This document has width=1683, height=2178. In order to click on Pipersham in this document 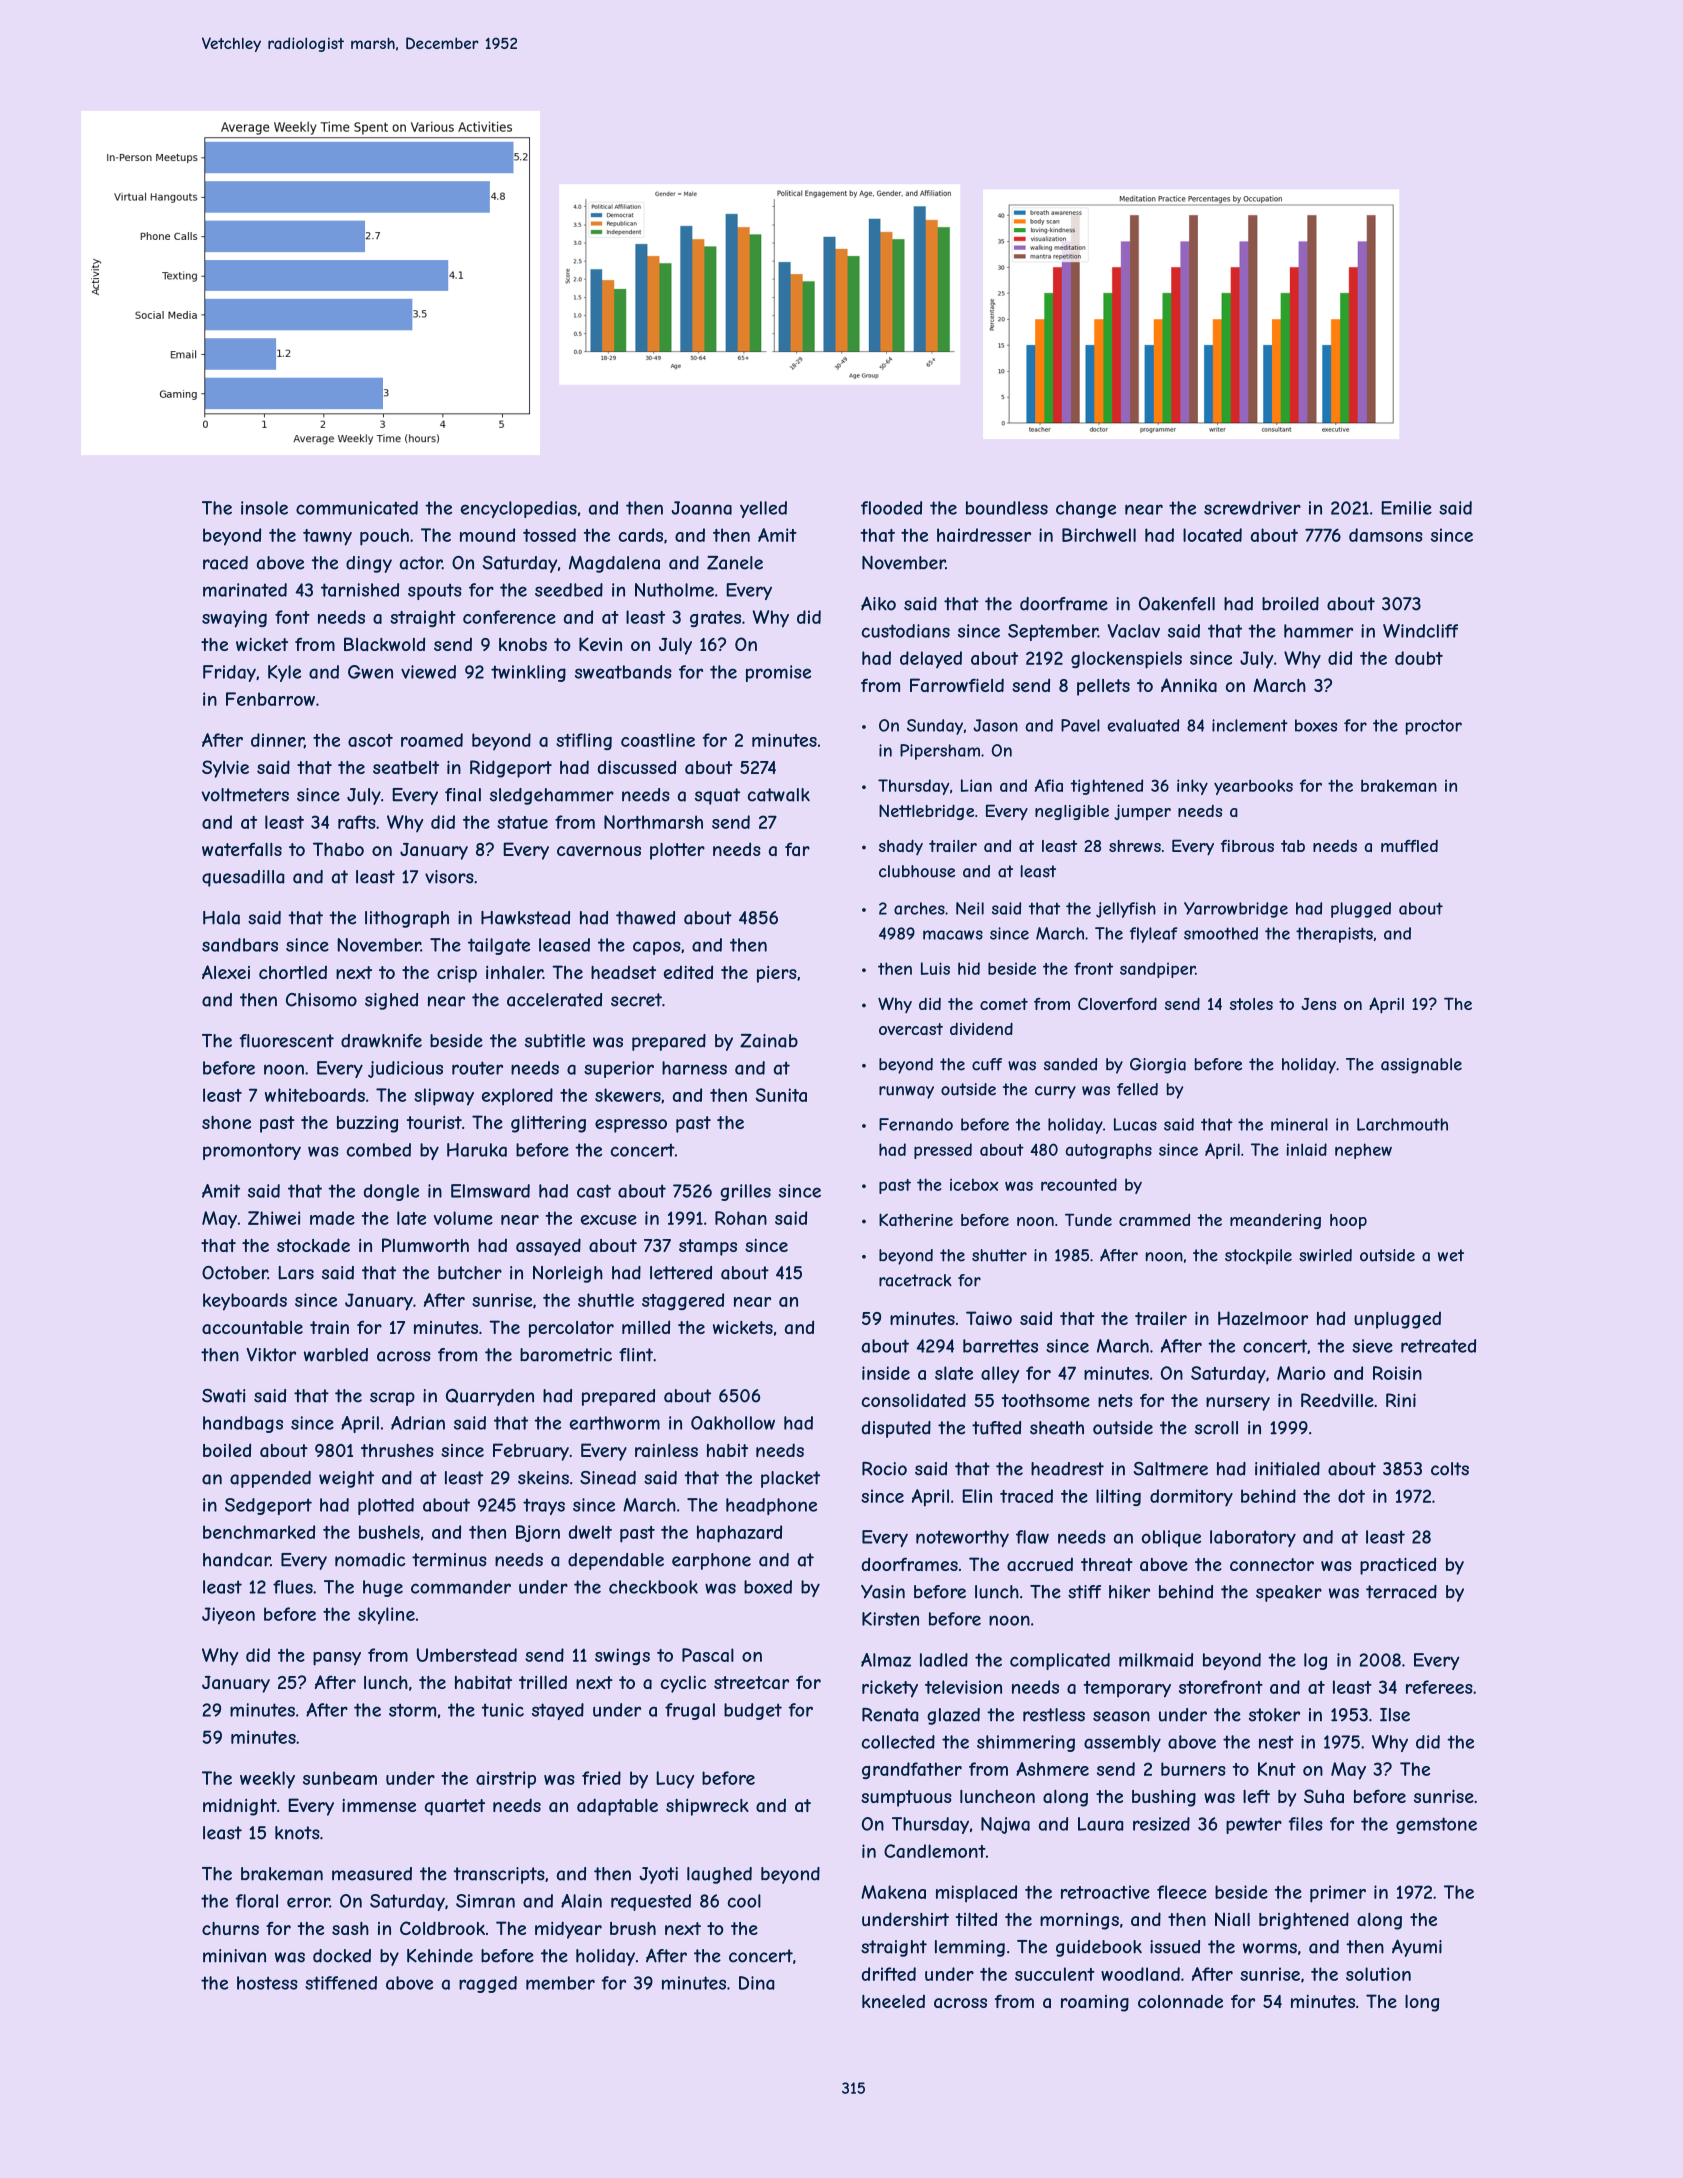, I will do `click(940, 752)`.
